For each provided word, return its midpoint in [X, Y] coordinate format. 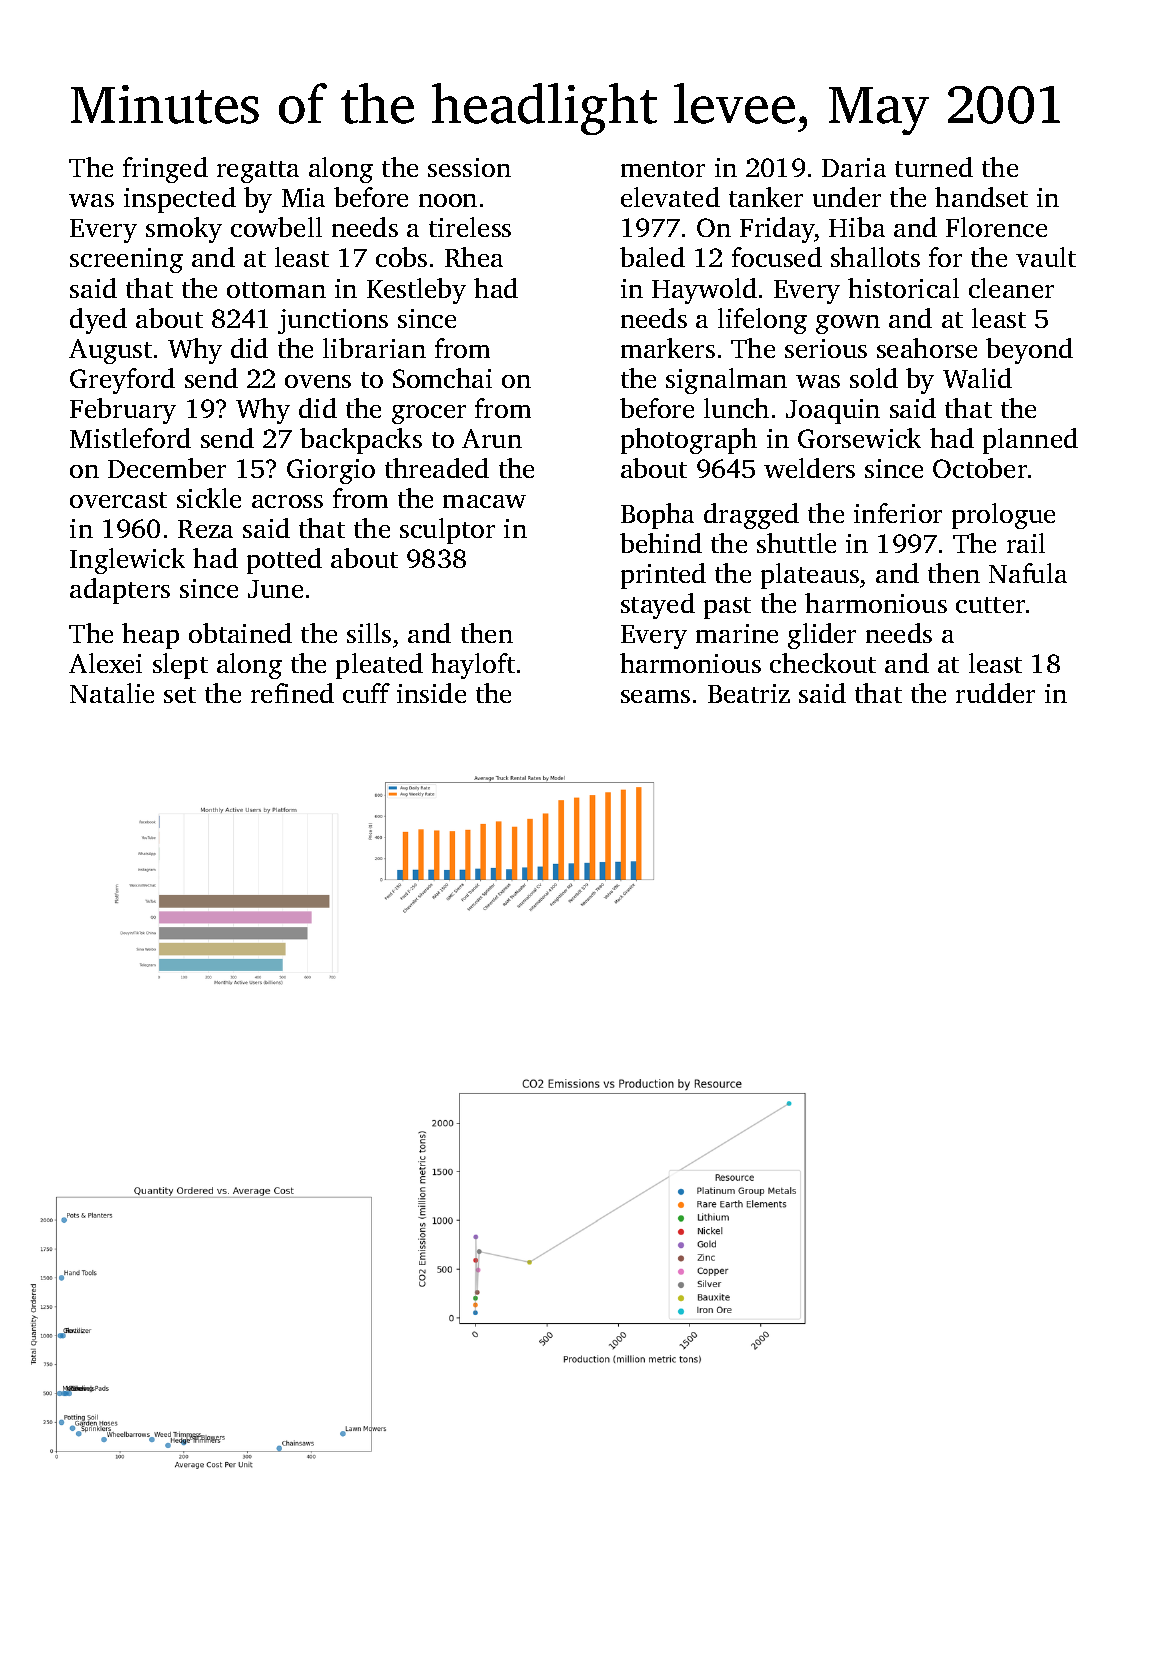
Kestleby [416, 291]
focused [777, 257]
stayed [658, 606]
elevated [670, 197]
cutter [990, 605]
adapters [120, 591]
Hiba [857, 227]
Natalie [112, 693]
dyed [98, 321]
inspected [180, 200]
